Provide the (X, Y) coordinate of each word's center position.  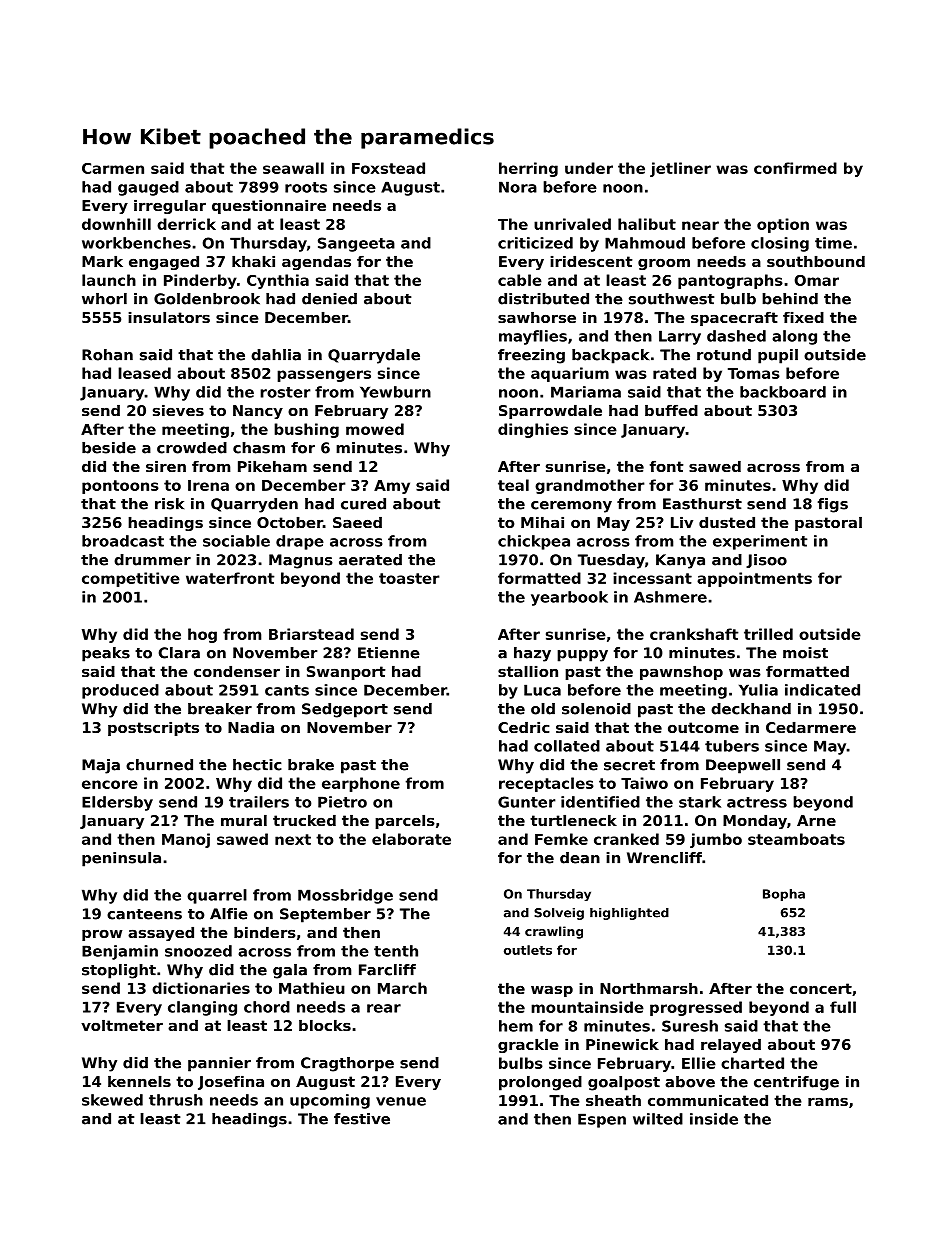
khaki (253, 261)
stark (700, 802)
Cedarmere (811, 727)
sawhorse (537, 317)
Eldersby (117, 803)
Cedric (524, 727)
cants (287, 690)
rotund (724, 355)
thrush (176, 1100)
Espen (602, 1120)
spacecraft (734, 319)
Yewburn (395, 392)
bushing (306, 430)
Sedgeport (345, 710)
